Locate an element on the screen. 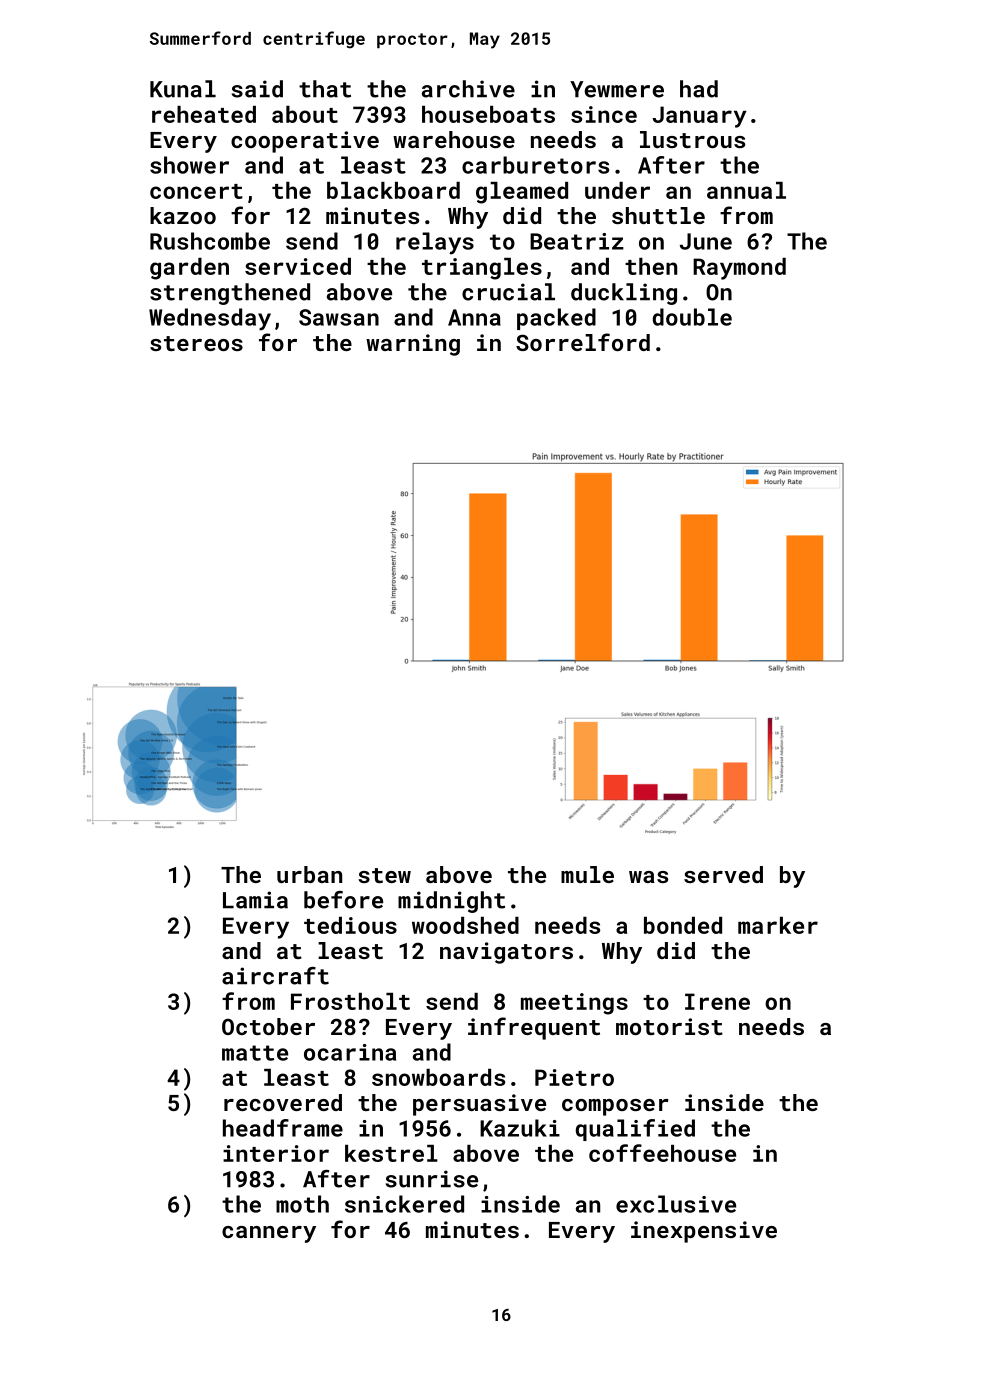 Image resolution: width=982 pixels, height=1395 pixels. warning is located at coordinates (413, 345).
